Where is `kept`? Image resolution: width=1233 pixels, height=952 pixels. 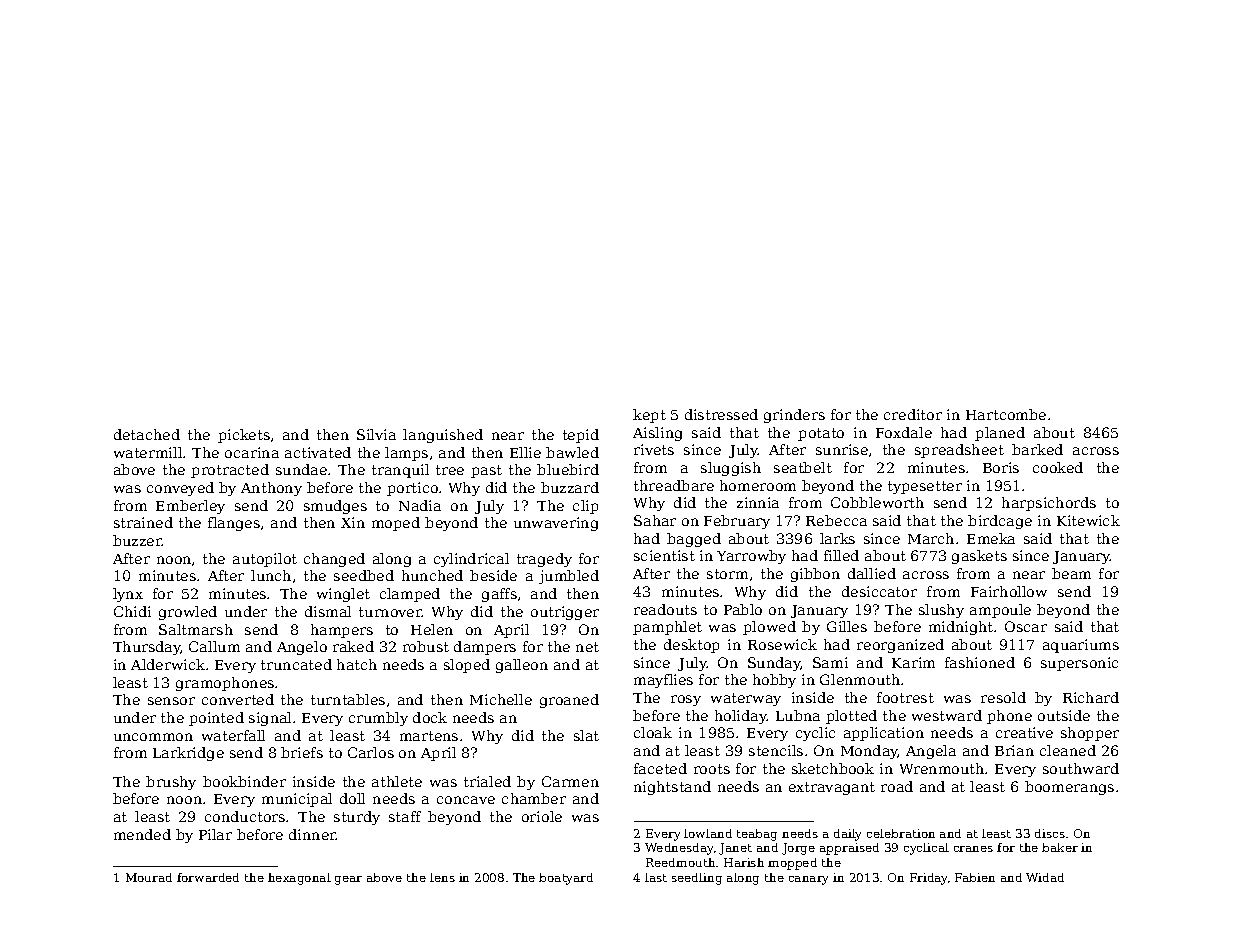
kept is located at coordinates (649, 416).
